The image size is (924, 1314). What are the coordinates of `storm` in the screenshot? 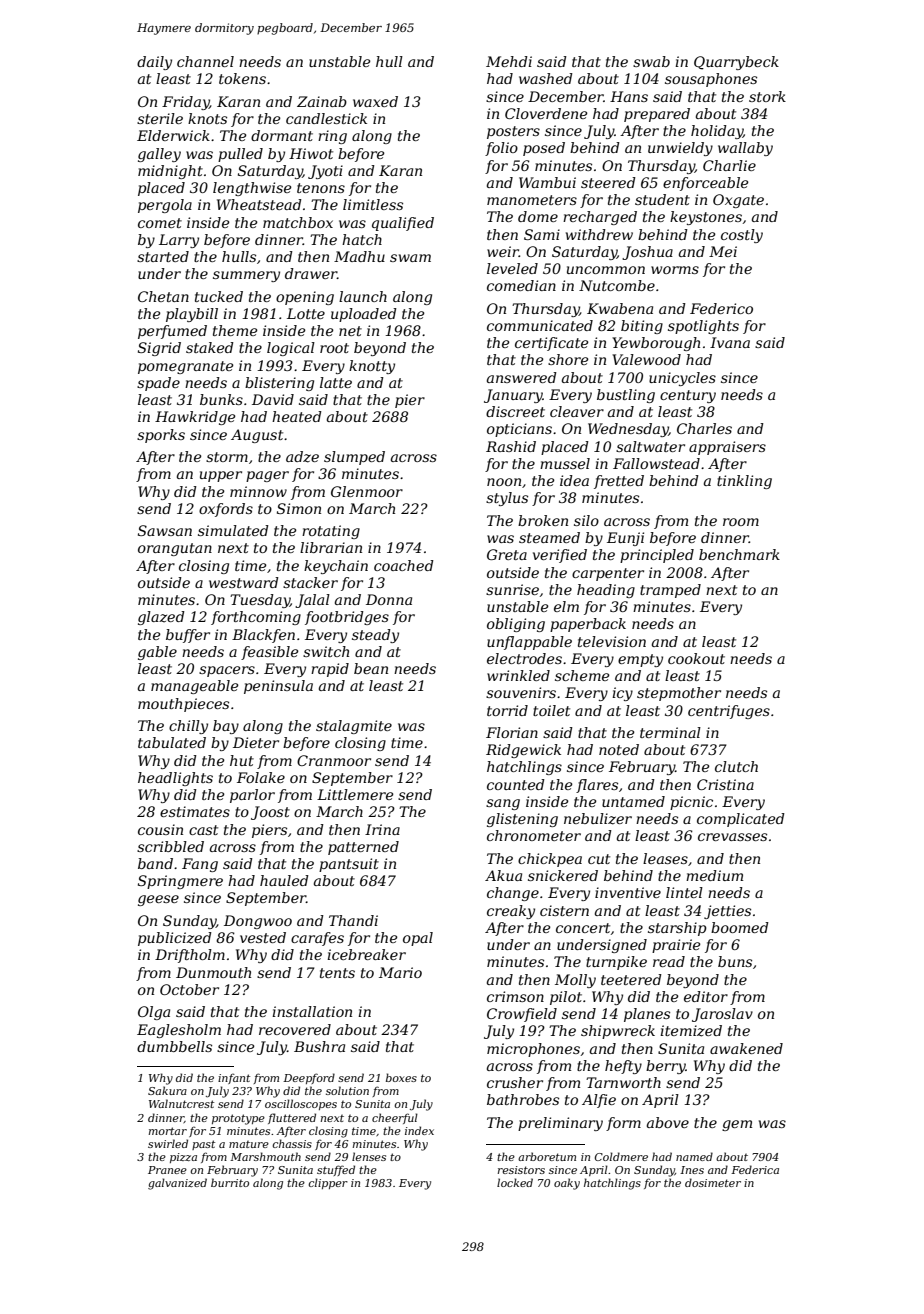 It's located at (227, 457).
